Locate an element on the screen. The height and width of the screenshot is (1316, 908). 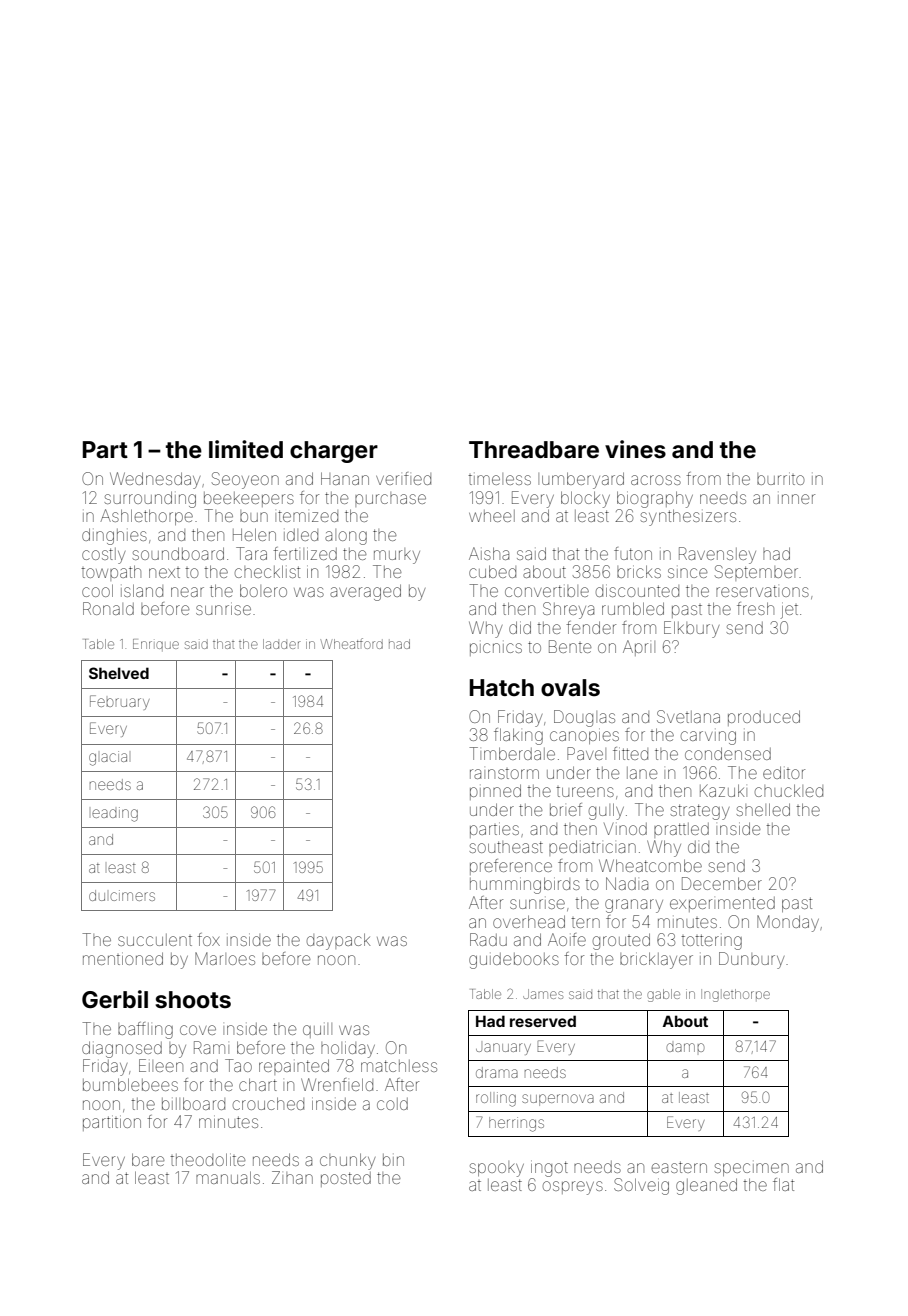
synthesizers is located at coordinates (688, 517).
